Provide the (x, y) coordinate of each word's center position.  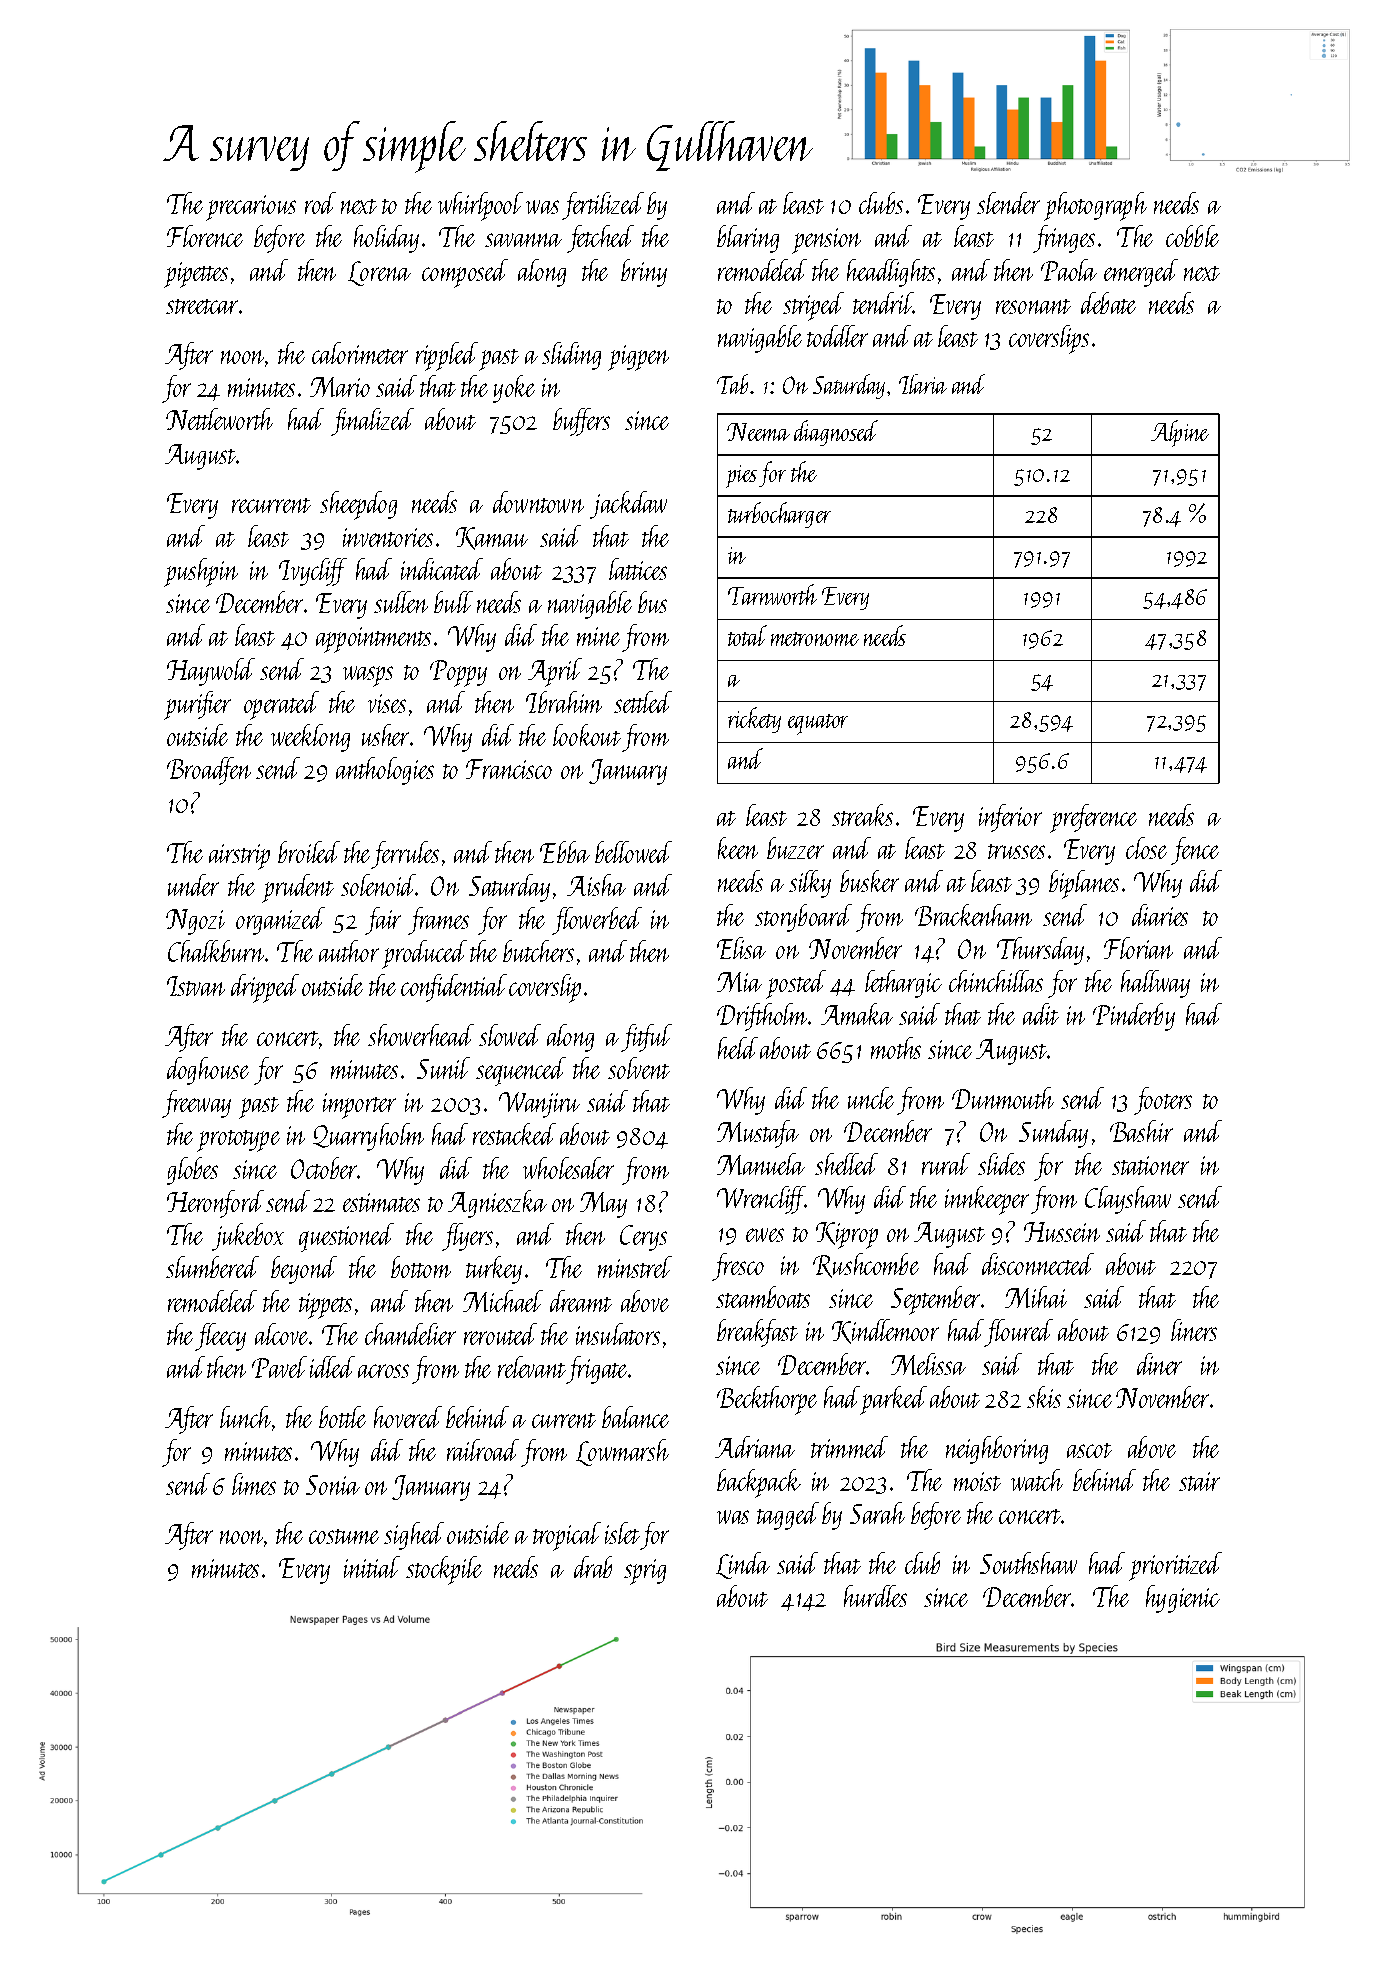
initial (372, 1567)
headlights (891, 273)
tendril (883, 303)
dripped (265, 988)
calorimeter (360, 353)
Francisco (509, 769)
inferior (1010, 818)
